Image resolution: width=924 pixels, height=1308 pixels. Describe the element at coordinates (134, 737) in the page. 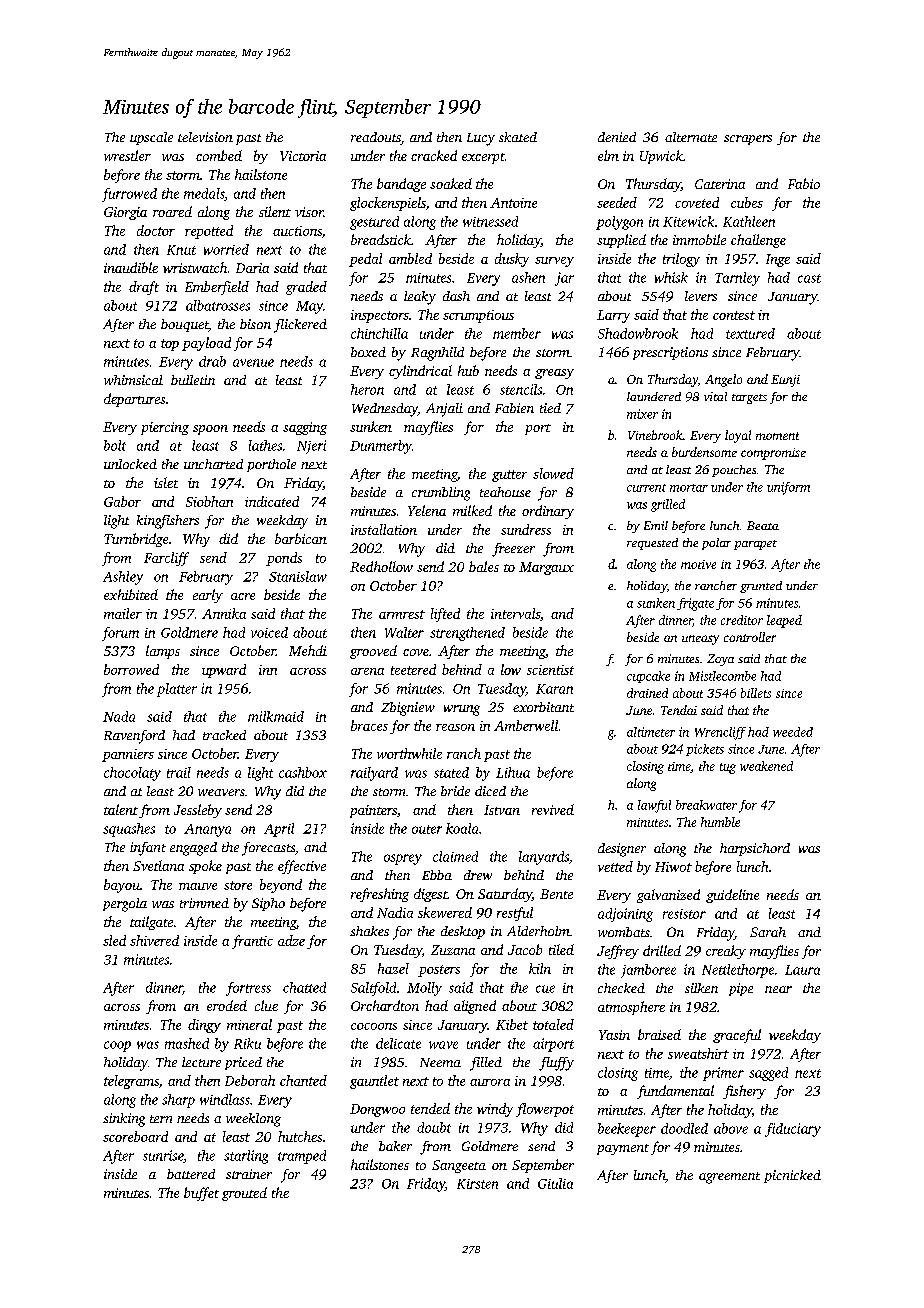

I see `Ravenford` at that location.
